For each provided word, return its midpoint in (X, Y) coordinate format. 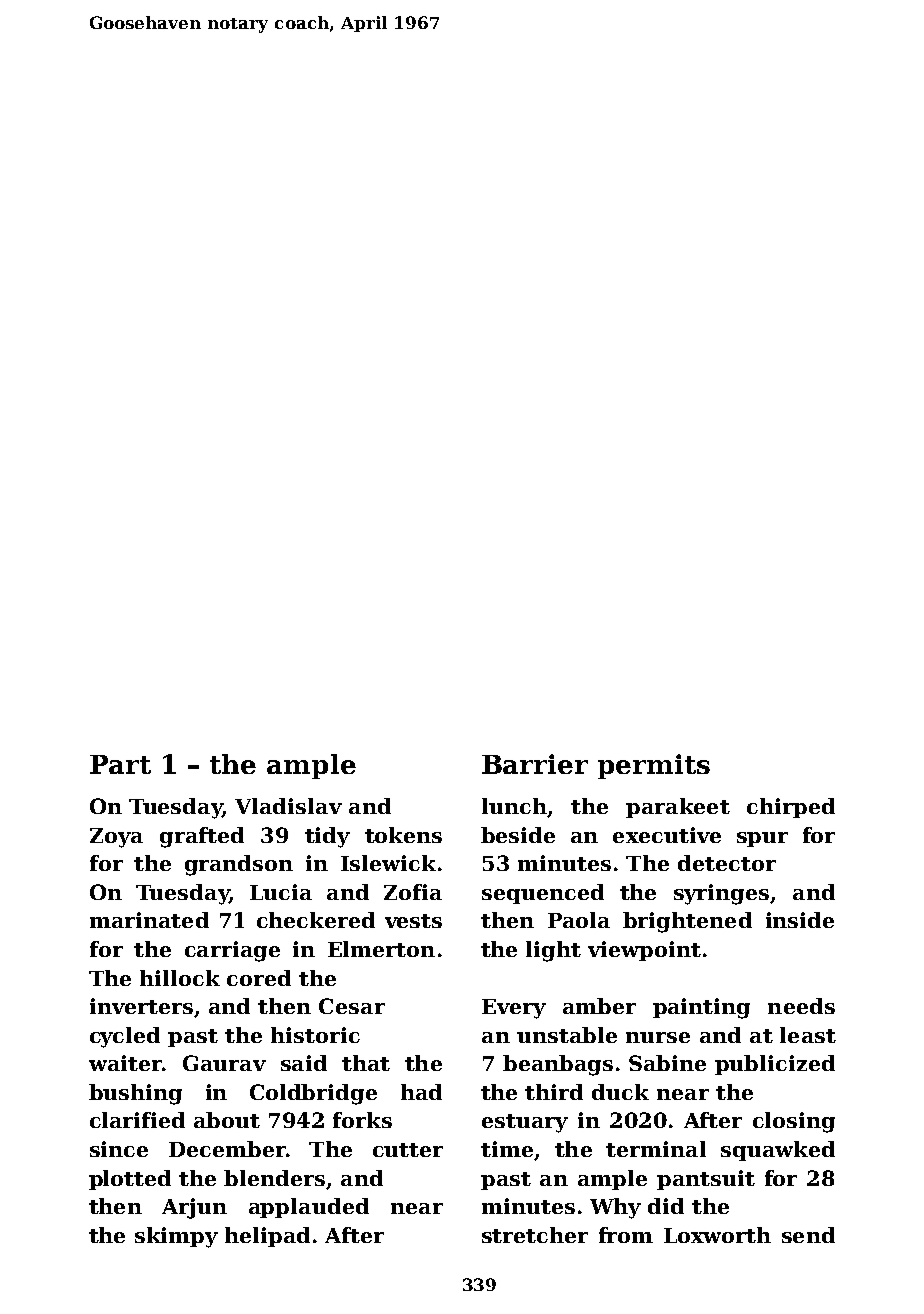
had (421, 1092)
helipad (267, 1237)
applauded (309, 1208)
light (553, 951)
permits (654, 766)
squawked (778, 1151)
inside (800, 920)
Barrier (535, 764)
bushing (135, 1094)
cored (259, 978)
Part (120, 764)
